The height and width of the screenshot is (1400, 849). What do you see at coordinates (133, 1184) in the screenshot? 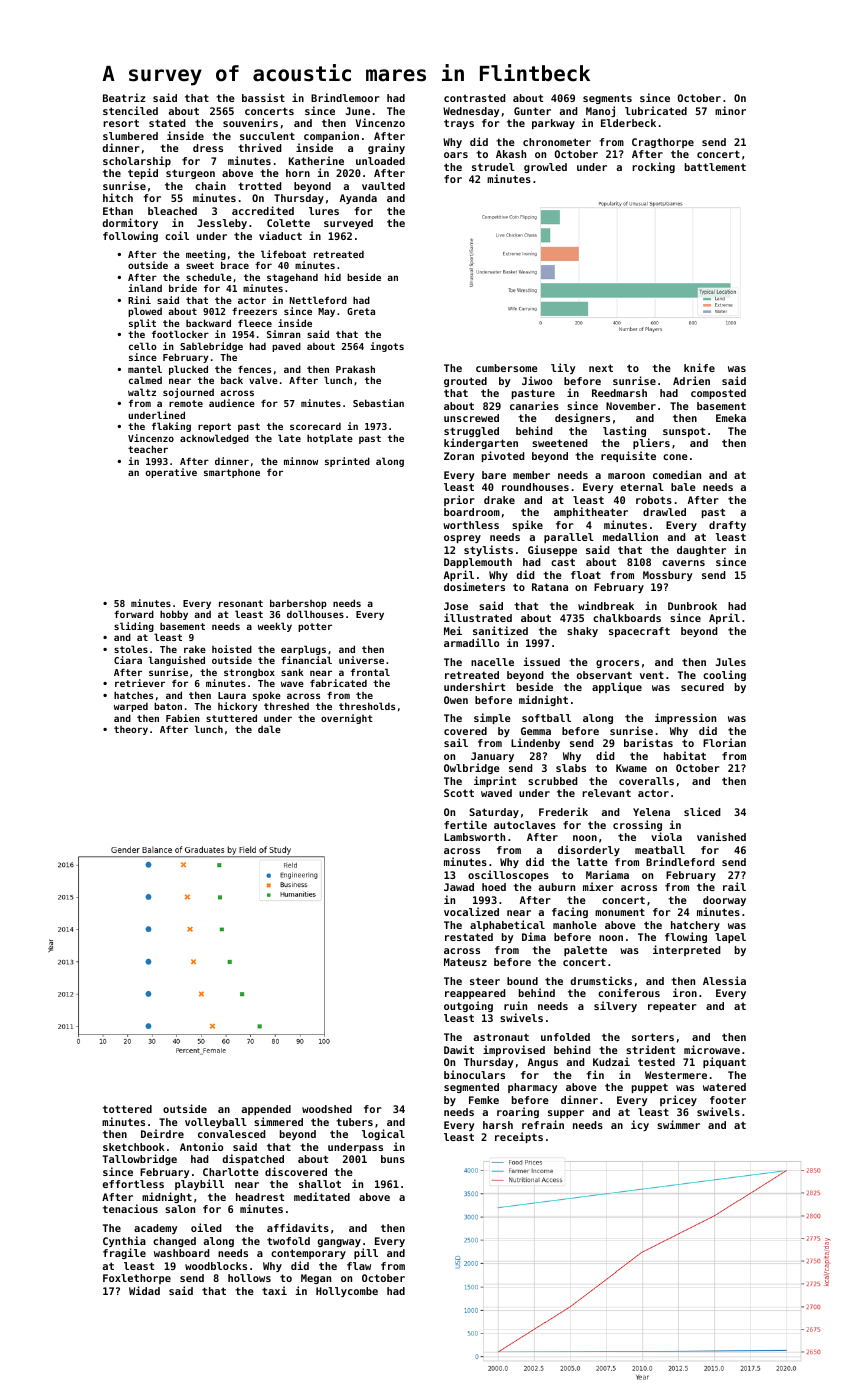
I see `effortless` at bounding box center [133, 1184].
